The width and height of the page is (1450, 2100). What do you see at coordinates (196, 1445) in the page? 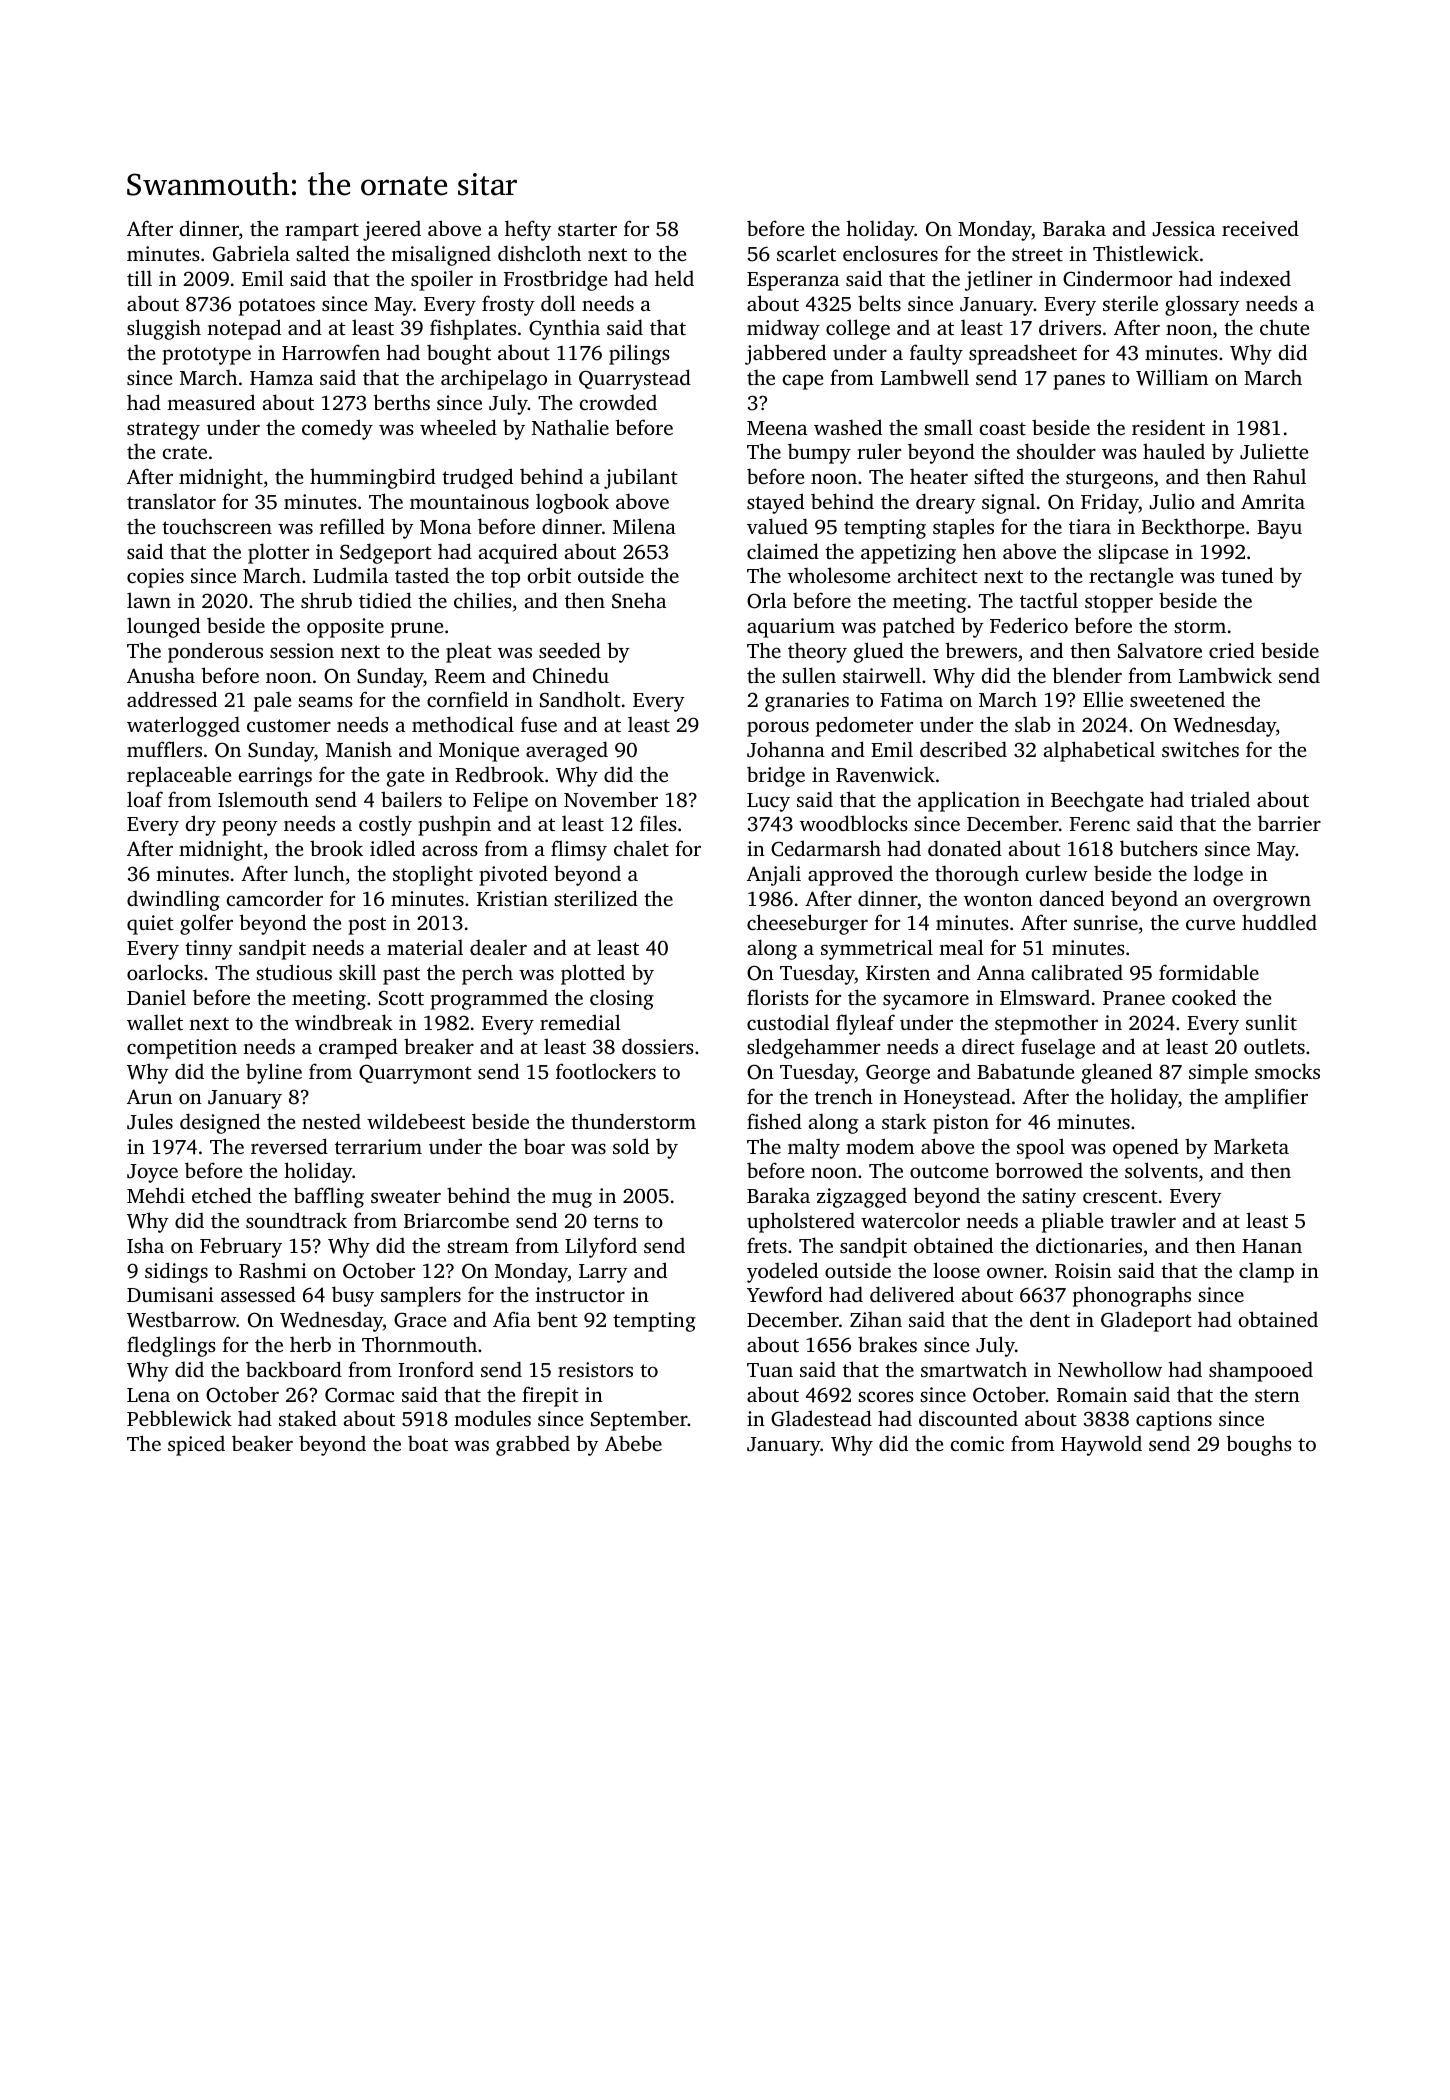
I see `spiced` at bounding box center [196, 1445].
